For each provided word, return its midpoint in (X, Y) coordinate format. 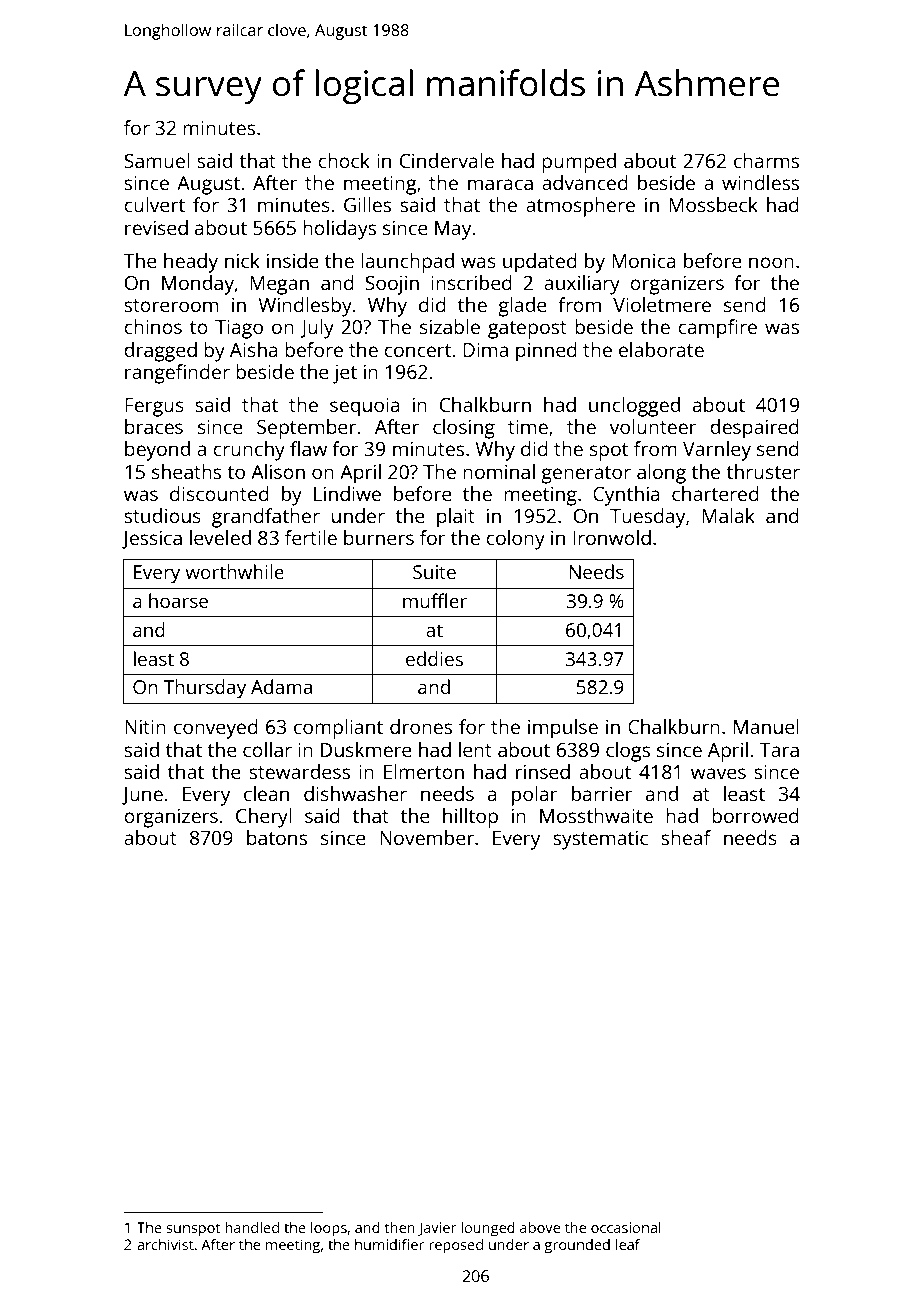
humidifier (389, 1244)
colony (515, 540)
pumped (579, 163)
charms (766, 160)
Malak (728, 515)
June (142, 796)
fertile (311, 537)
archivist (165, 1244)
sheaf (686, 837)
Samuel (157, 160)
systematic (600, 840)
